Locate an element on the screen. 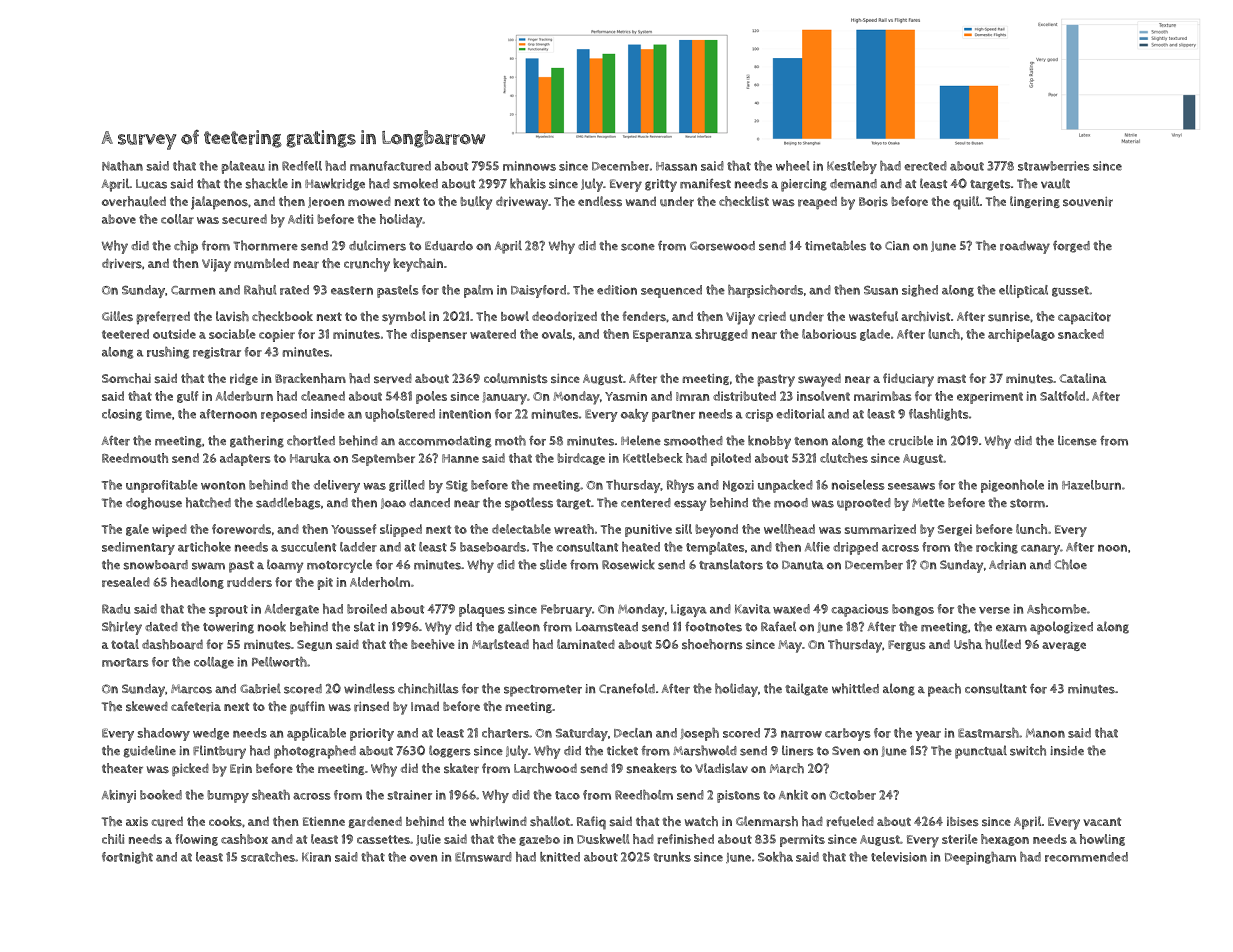  average is located at coordinates (1064, 646).
